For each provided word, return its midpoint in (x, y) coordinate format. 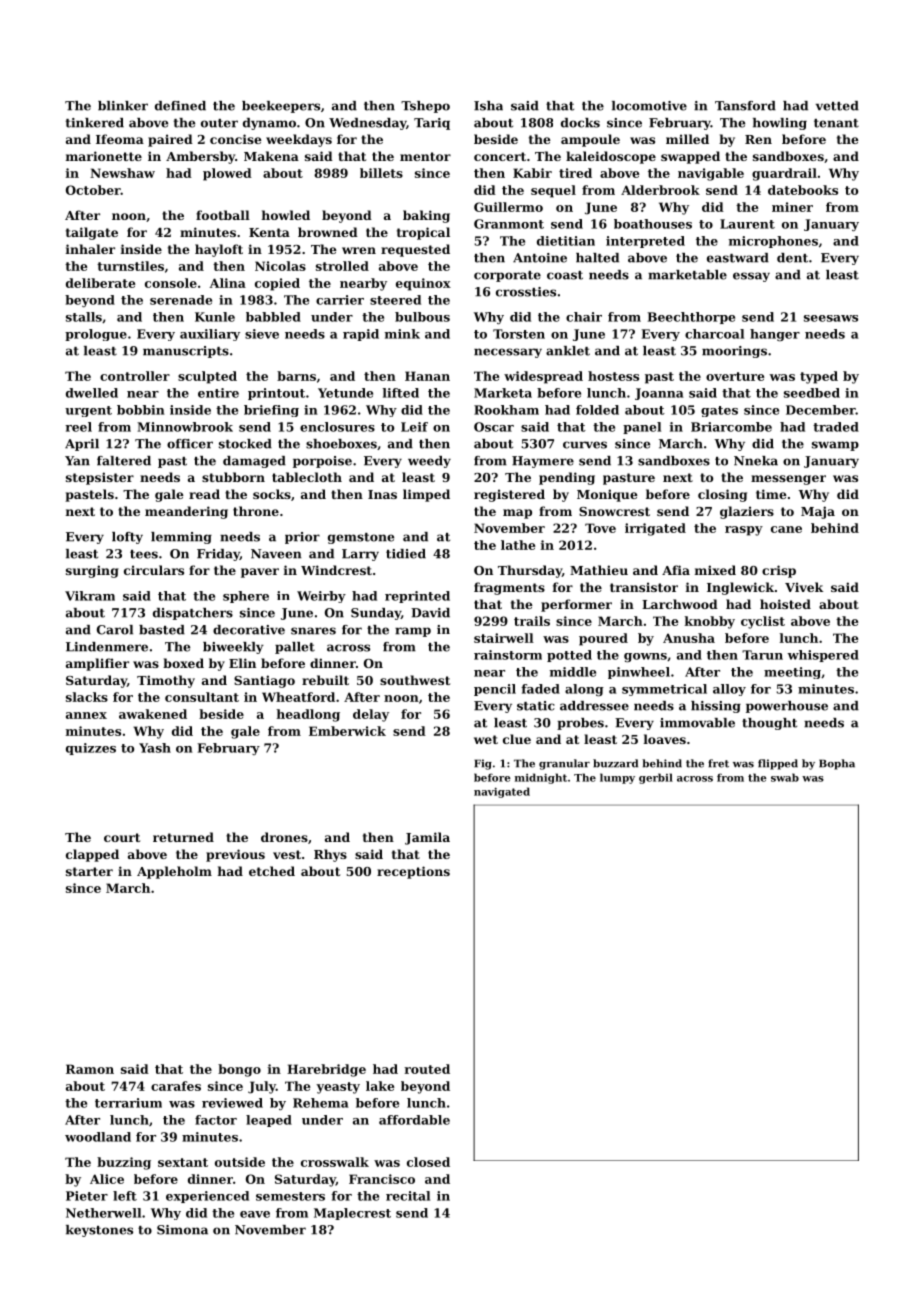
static (536, 706)
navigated (502, 792)
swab (785, 777)
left (125, 1196)
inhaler (90, 249)
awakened (153, 714)
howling (780, 124)
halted (597, 258)
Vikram (90, 596)
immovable (697, 723)
